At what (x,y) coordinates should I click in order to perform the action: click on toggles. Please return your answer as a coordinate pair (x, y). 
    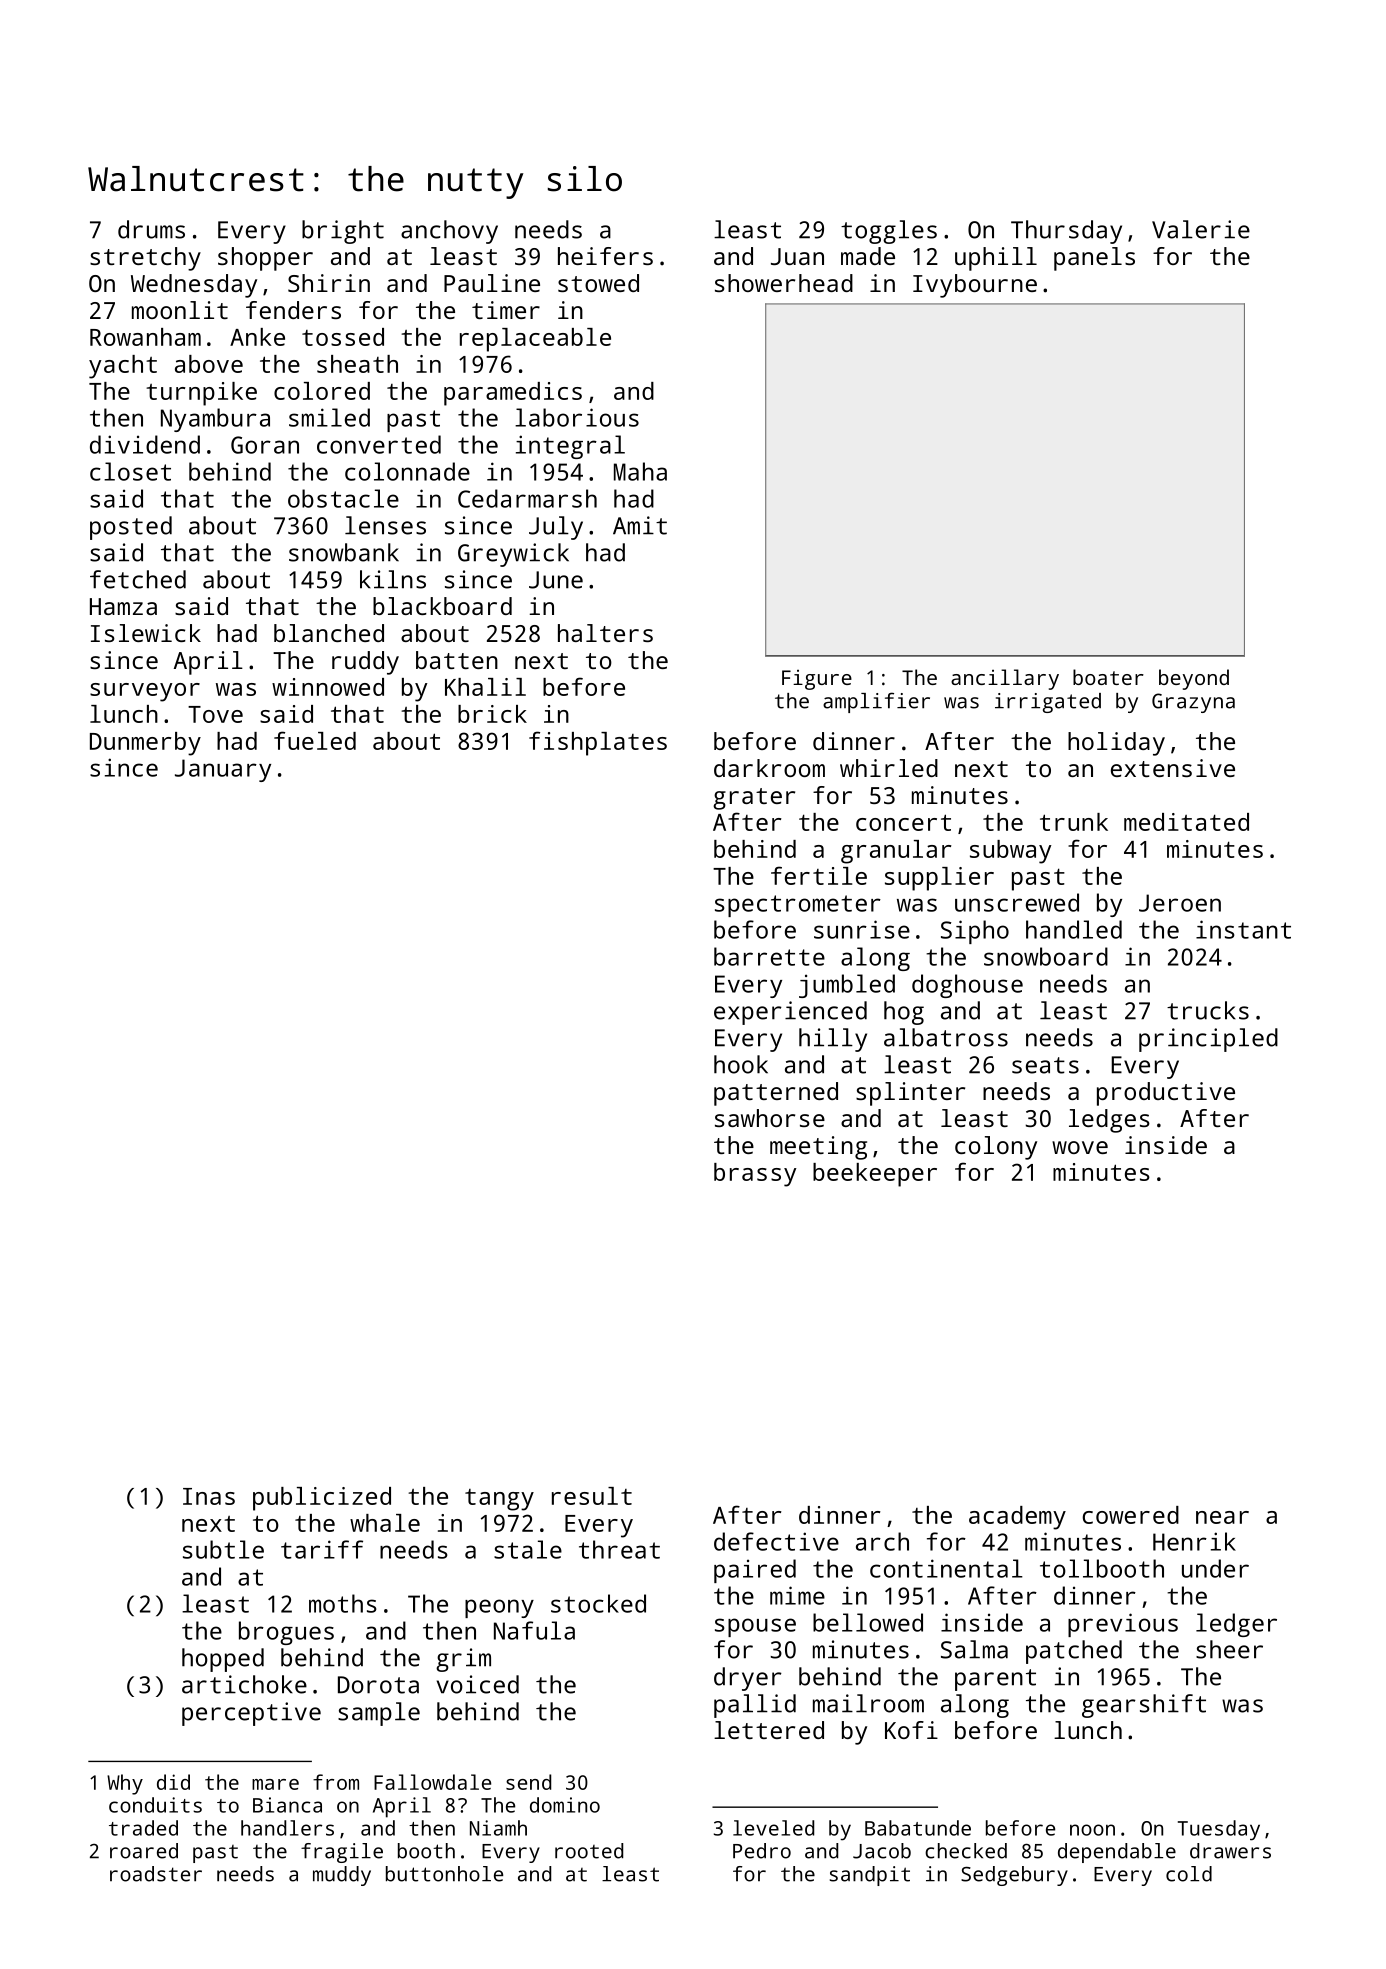
    Looking at the image, I should click on (889, 232).
